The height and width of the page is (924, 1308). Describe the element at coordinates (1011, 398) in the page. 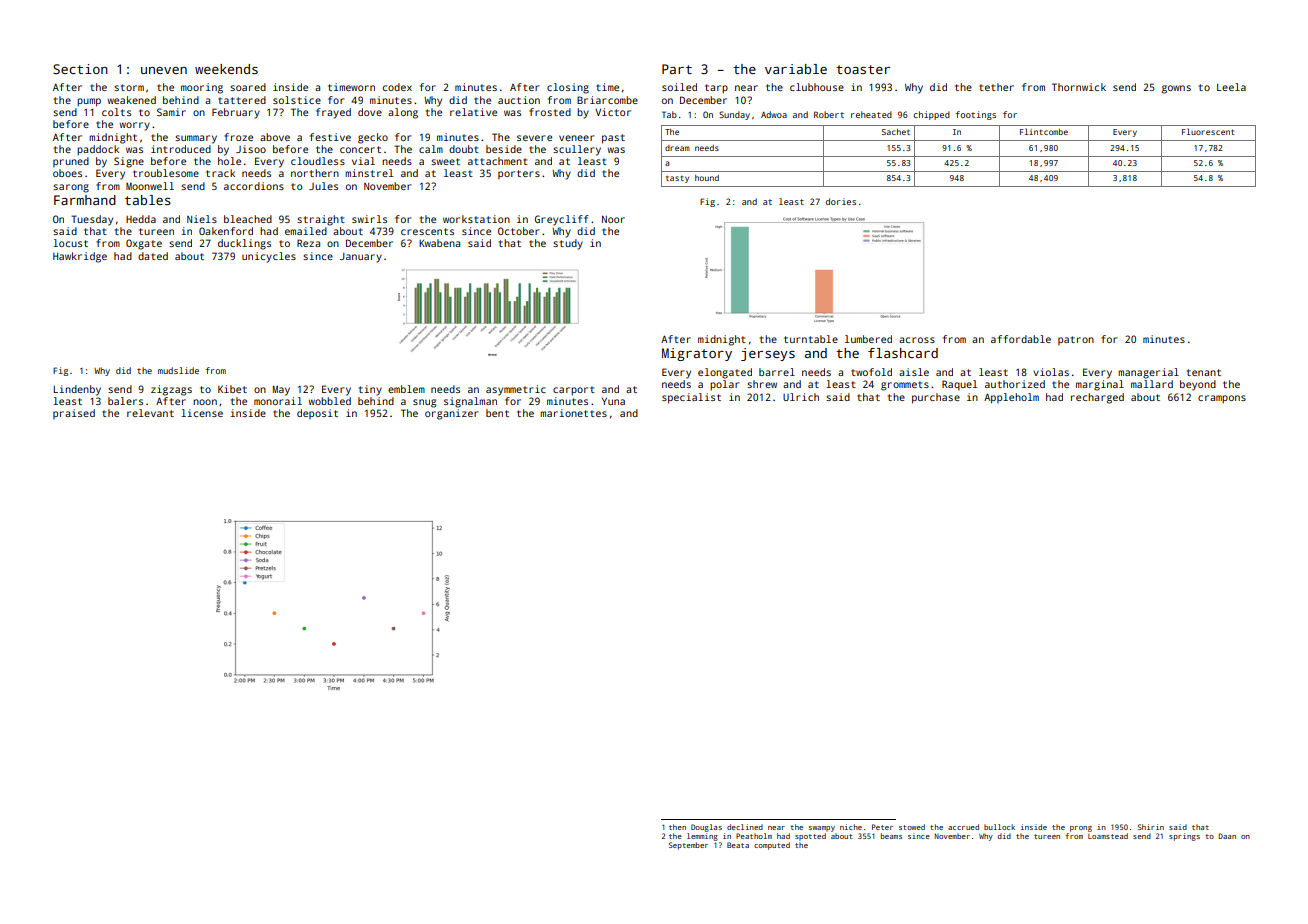

I see `Appleholm` at that location.
